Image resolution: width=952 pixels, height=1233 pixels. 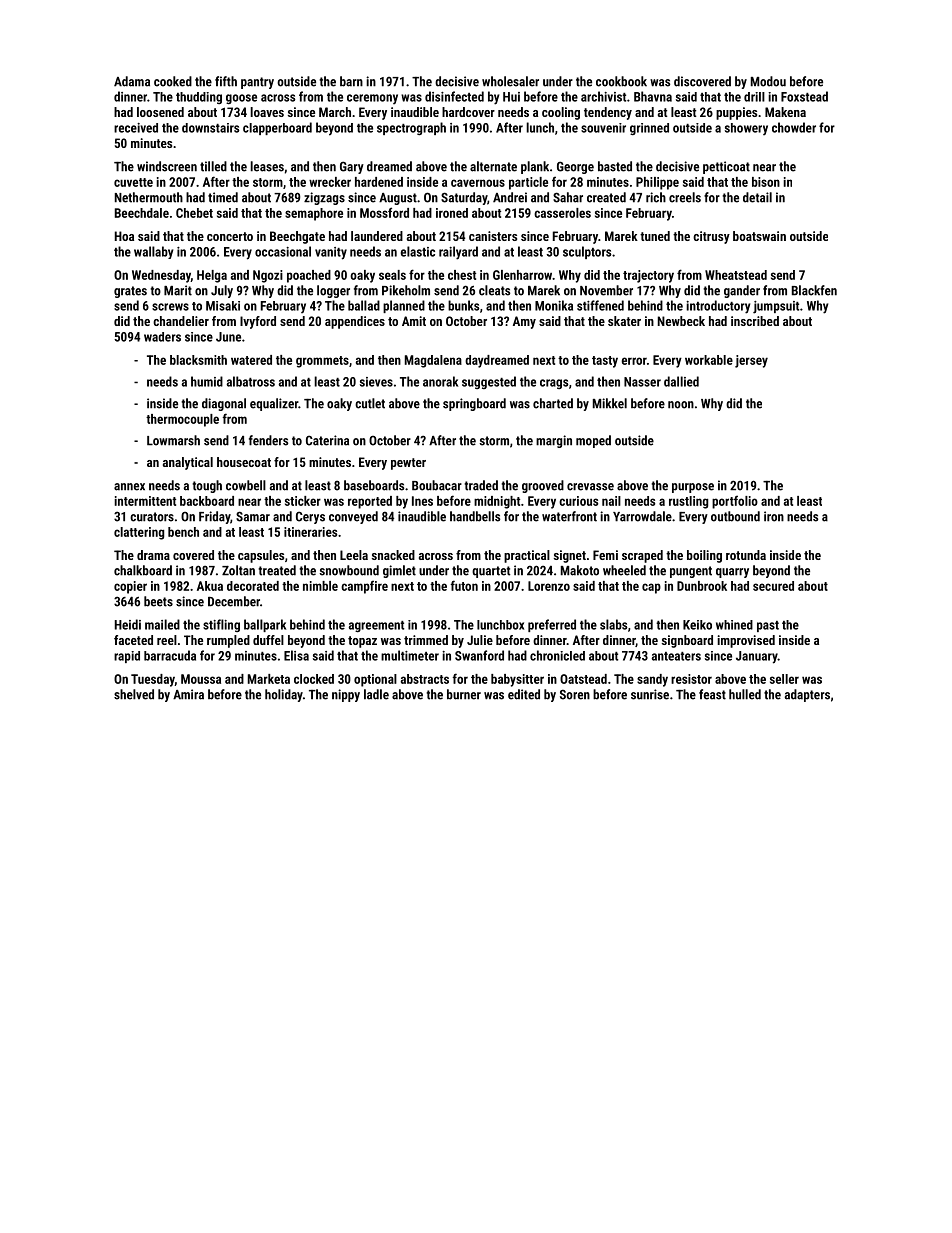 What do you see at coordinates (134, 694) in the screenshot?
I see `shelved` at bounding box center [134, 694].
